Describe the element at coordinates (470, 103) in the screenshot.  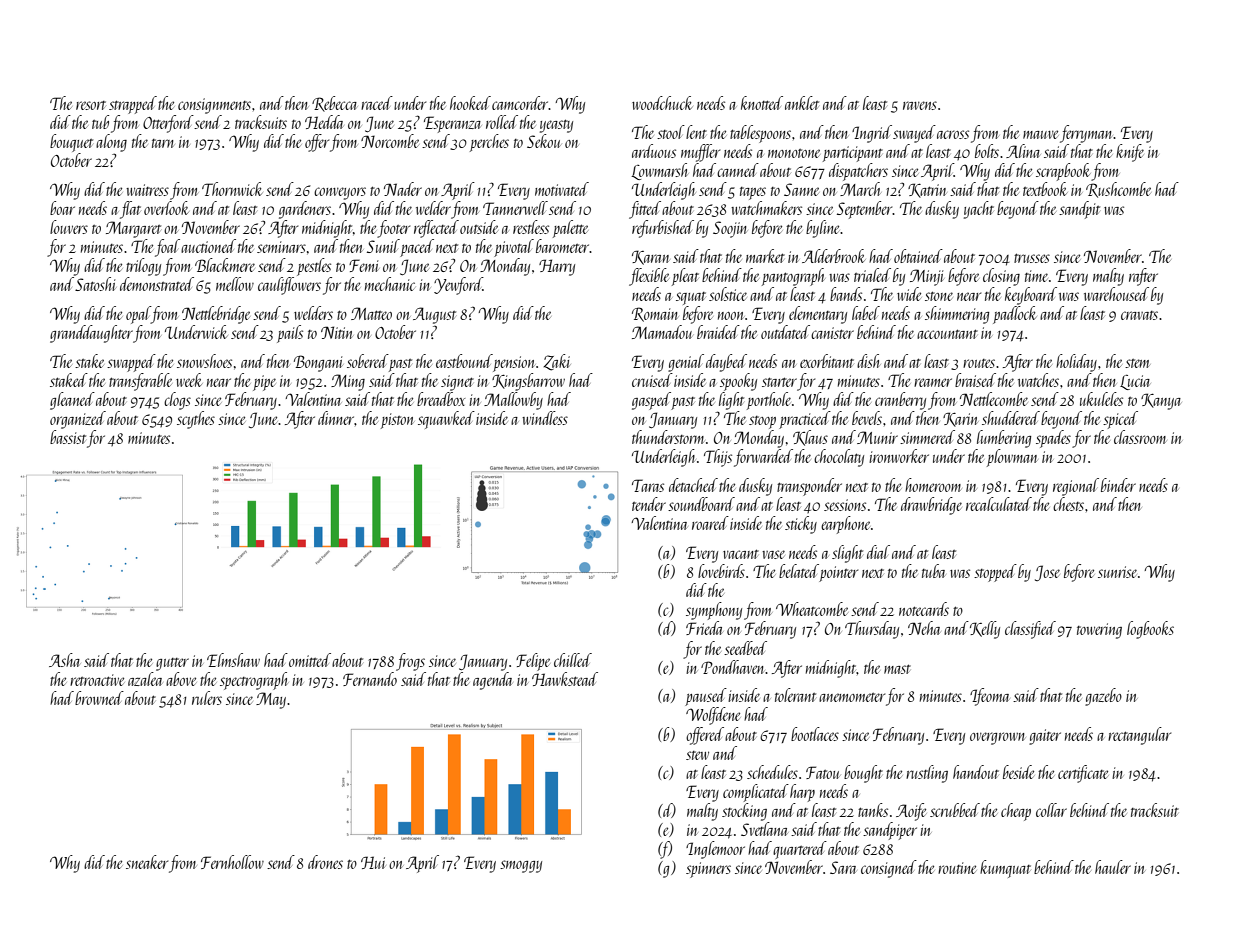
I see `hooked` at that location.
